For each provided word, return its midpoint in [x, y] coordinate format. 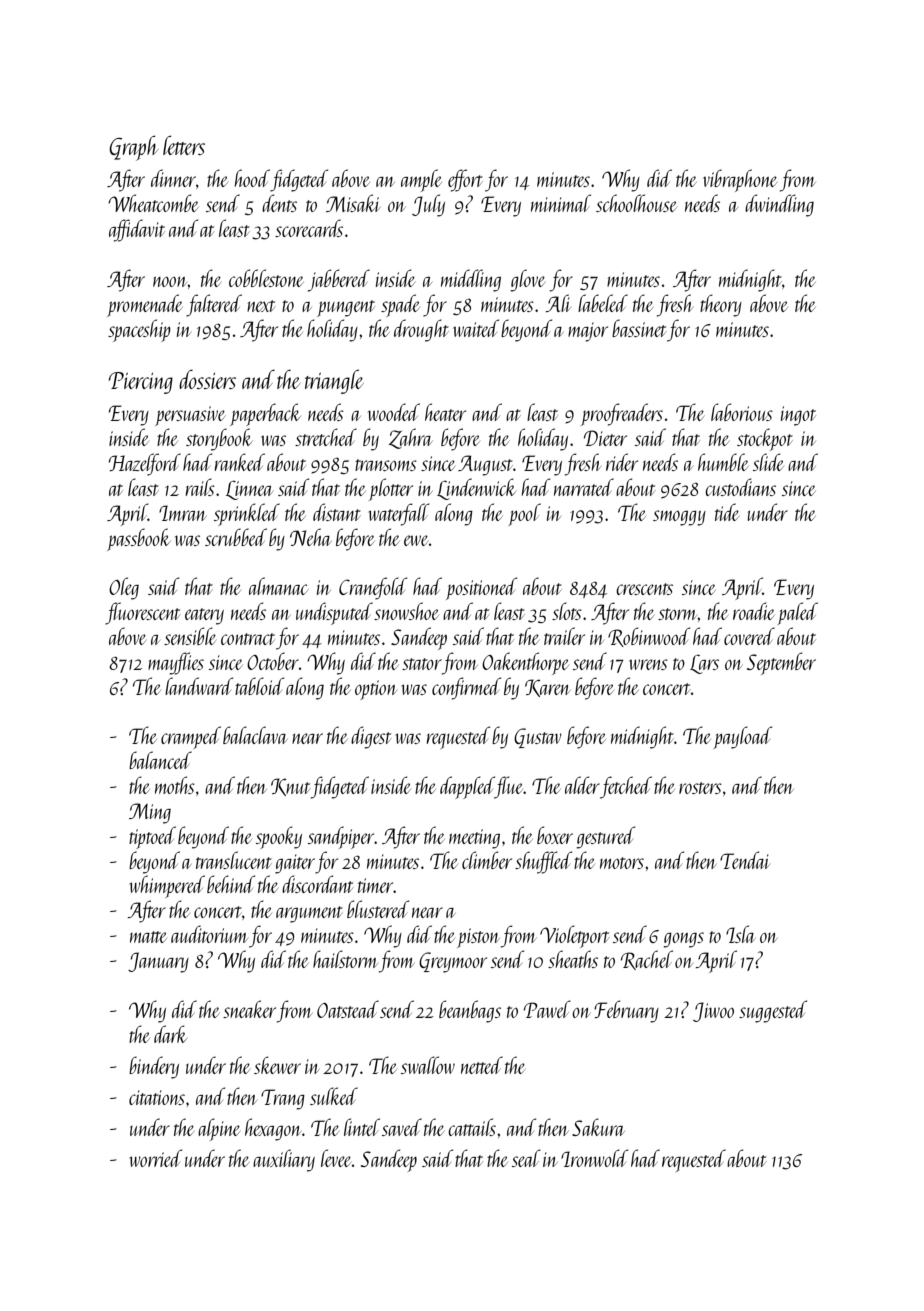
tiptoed [152, 837]
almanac [278, 586]
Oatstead [348, 1009]
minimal [561, 203]
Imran [182, 513]
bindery [154, 1067]
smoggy [679, 518]
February [626, 1011]
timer [376, 885]
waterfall [399, 514]
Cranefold [373, 588]
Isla [740, 934]
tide [727, 512]
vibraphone [740, 180]
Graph [133, 148]
